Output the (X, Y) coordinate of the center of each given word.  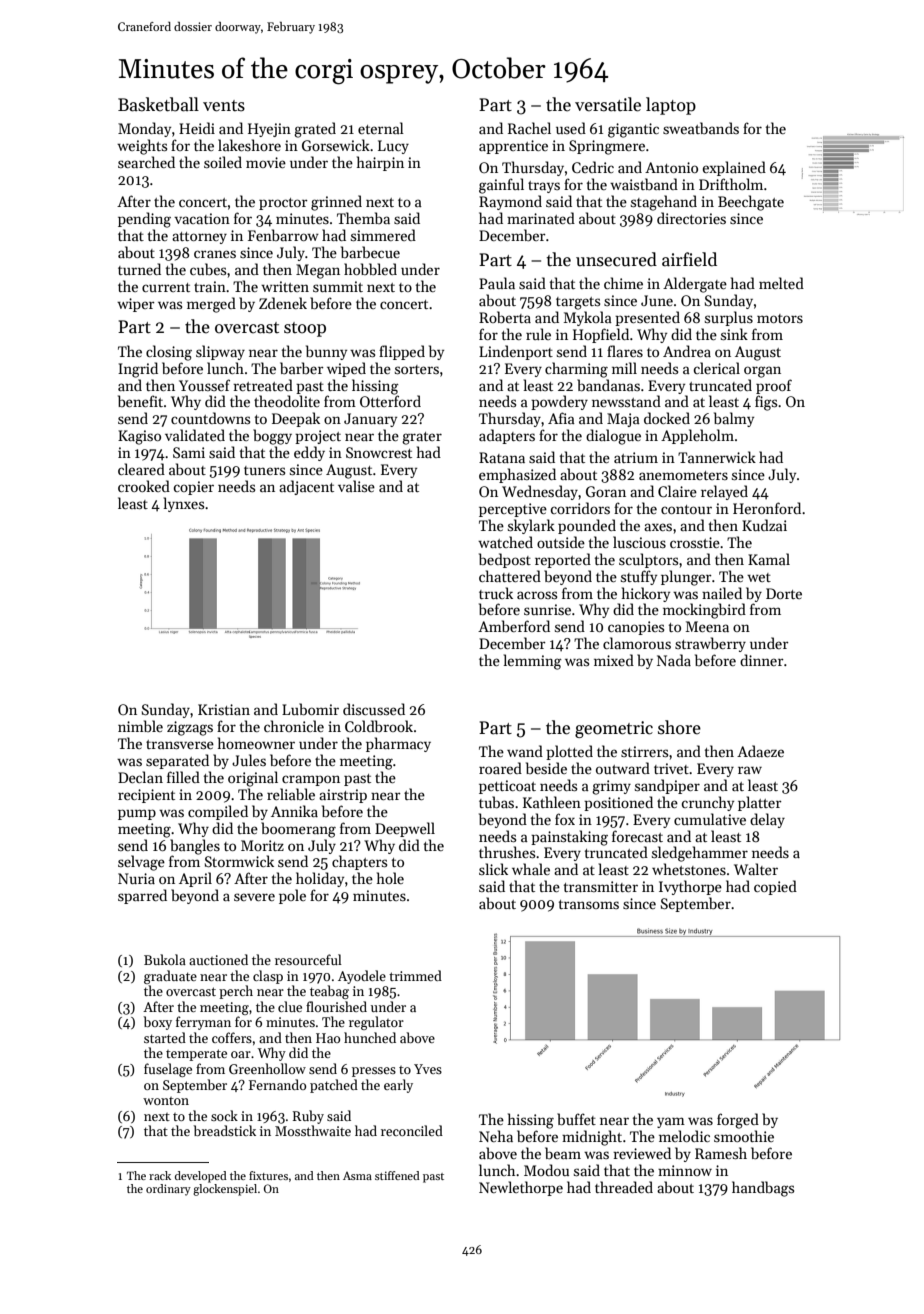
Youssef (204, 385)
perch (236, 992)
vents (224, 106)
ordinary (168, 1190)
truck (496, 593)
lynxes (184, 504)
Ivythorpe (690, 887)
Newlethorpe (521, 1188)
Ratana (502, 457)
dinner (762, 660)
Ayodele (362, 977)
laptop (671, 106)
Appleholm (697, 436)
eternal (381, 128)
